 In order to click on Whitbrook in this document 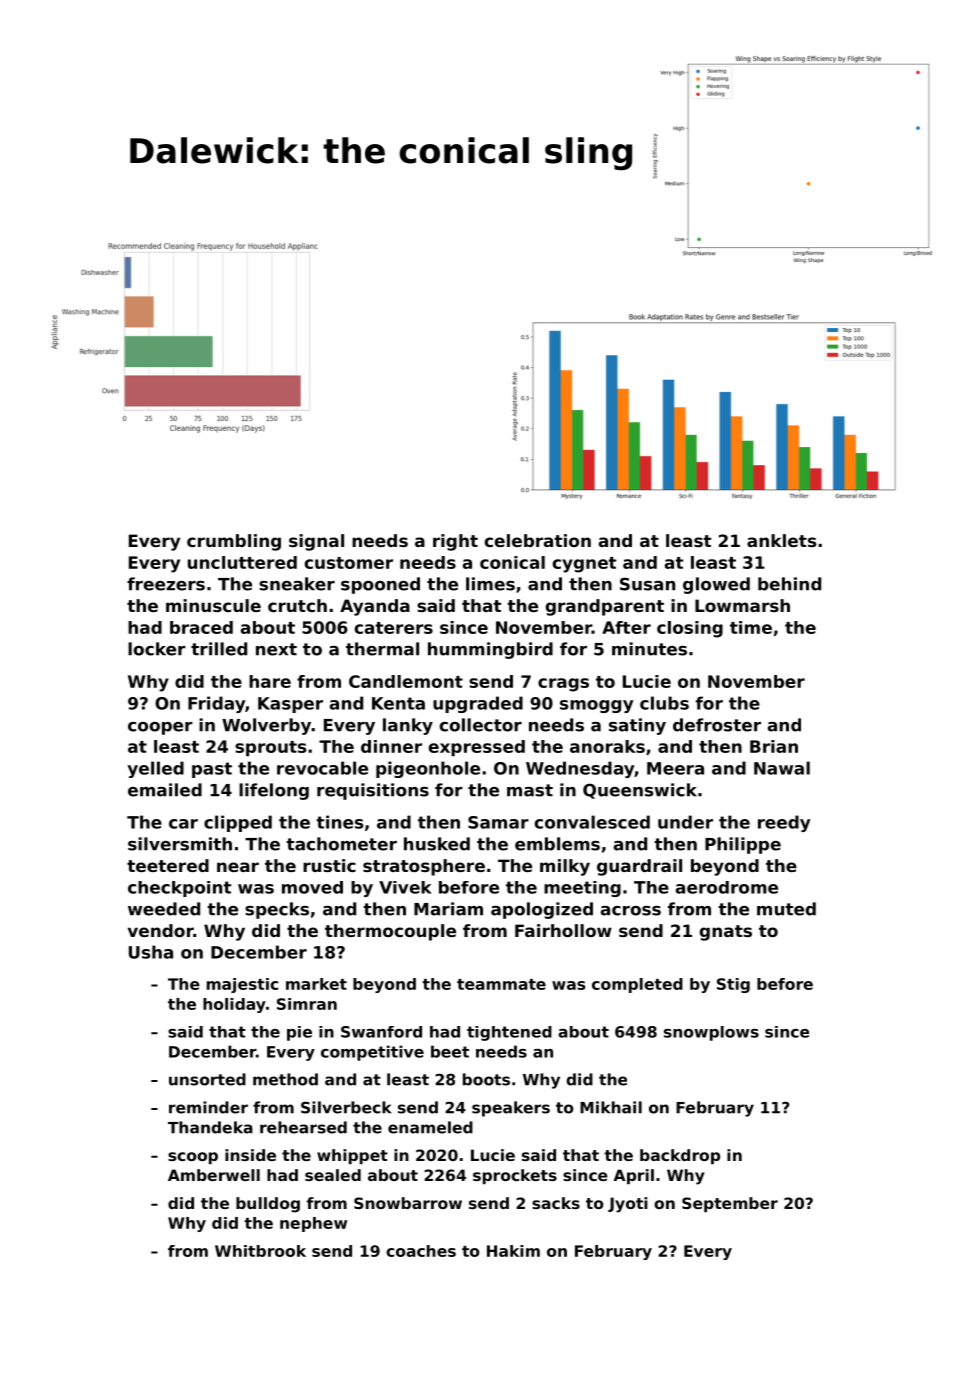, I will do `click(260, 1251)`.
